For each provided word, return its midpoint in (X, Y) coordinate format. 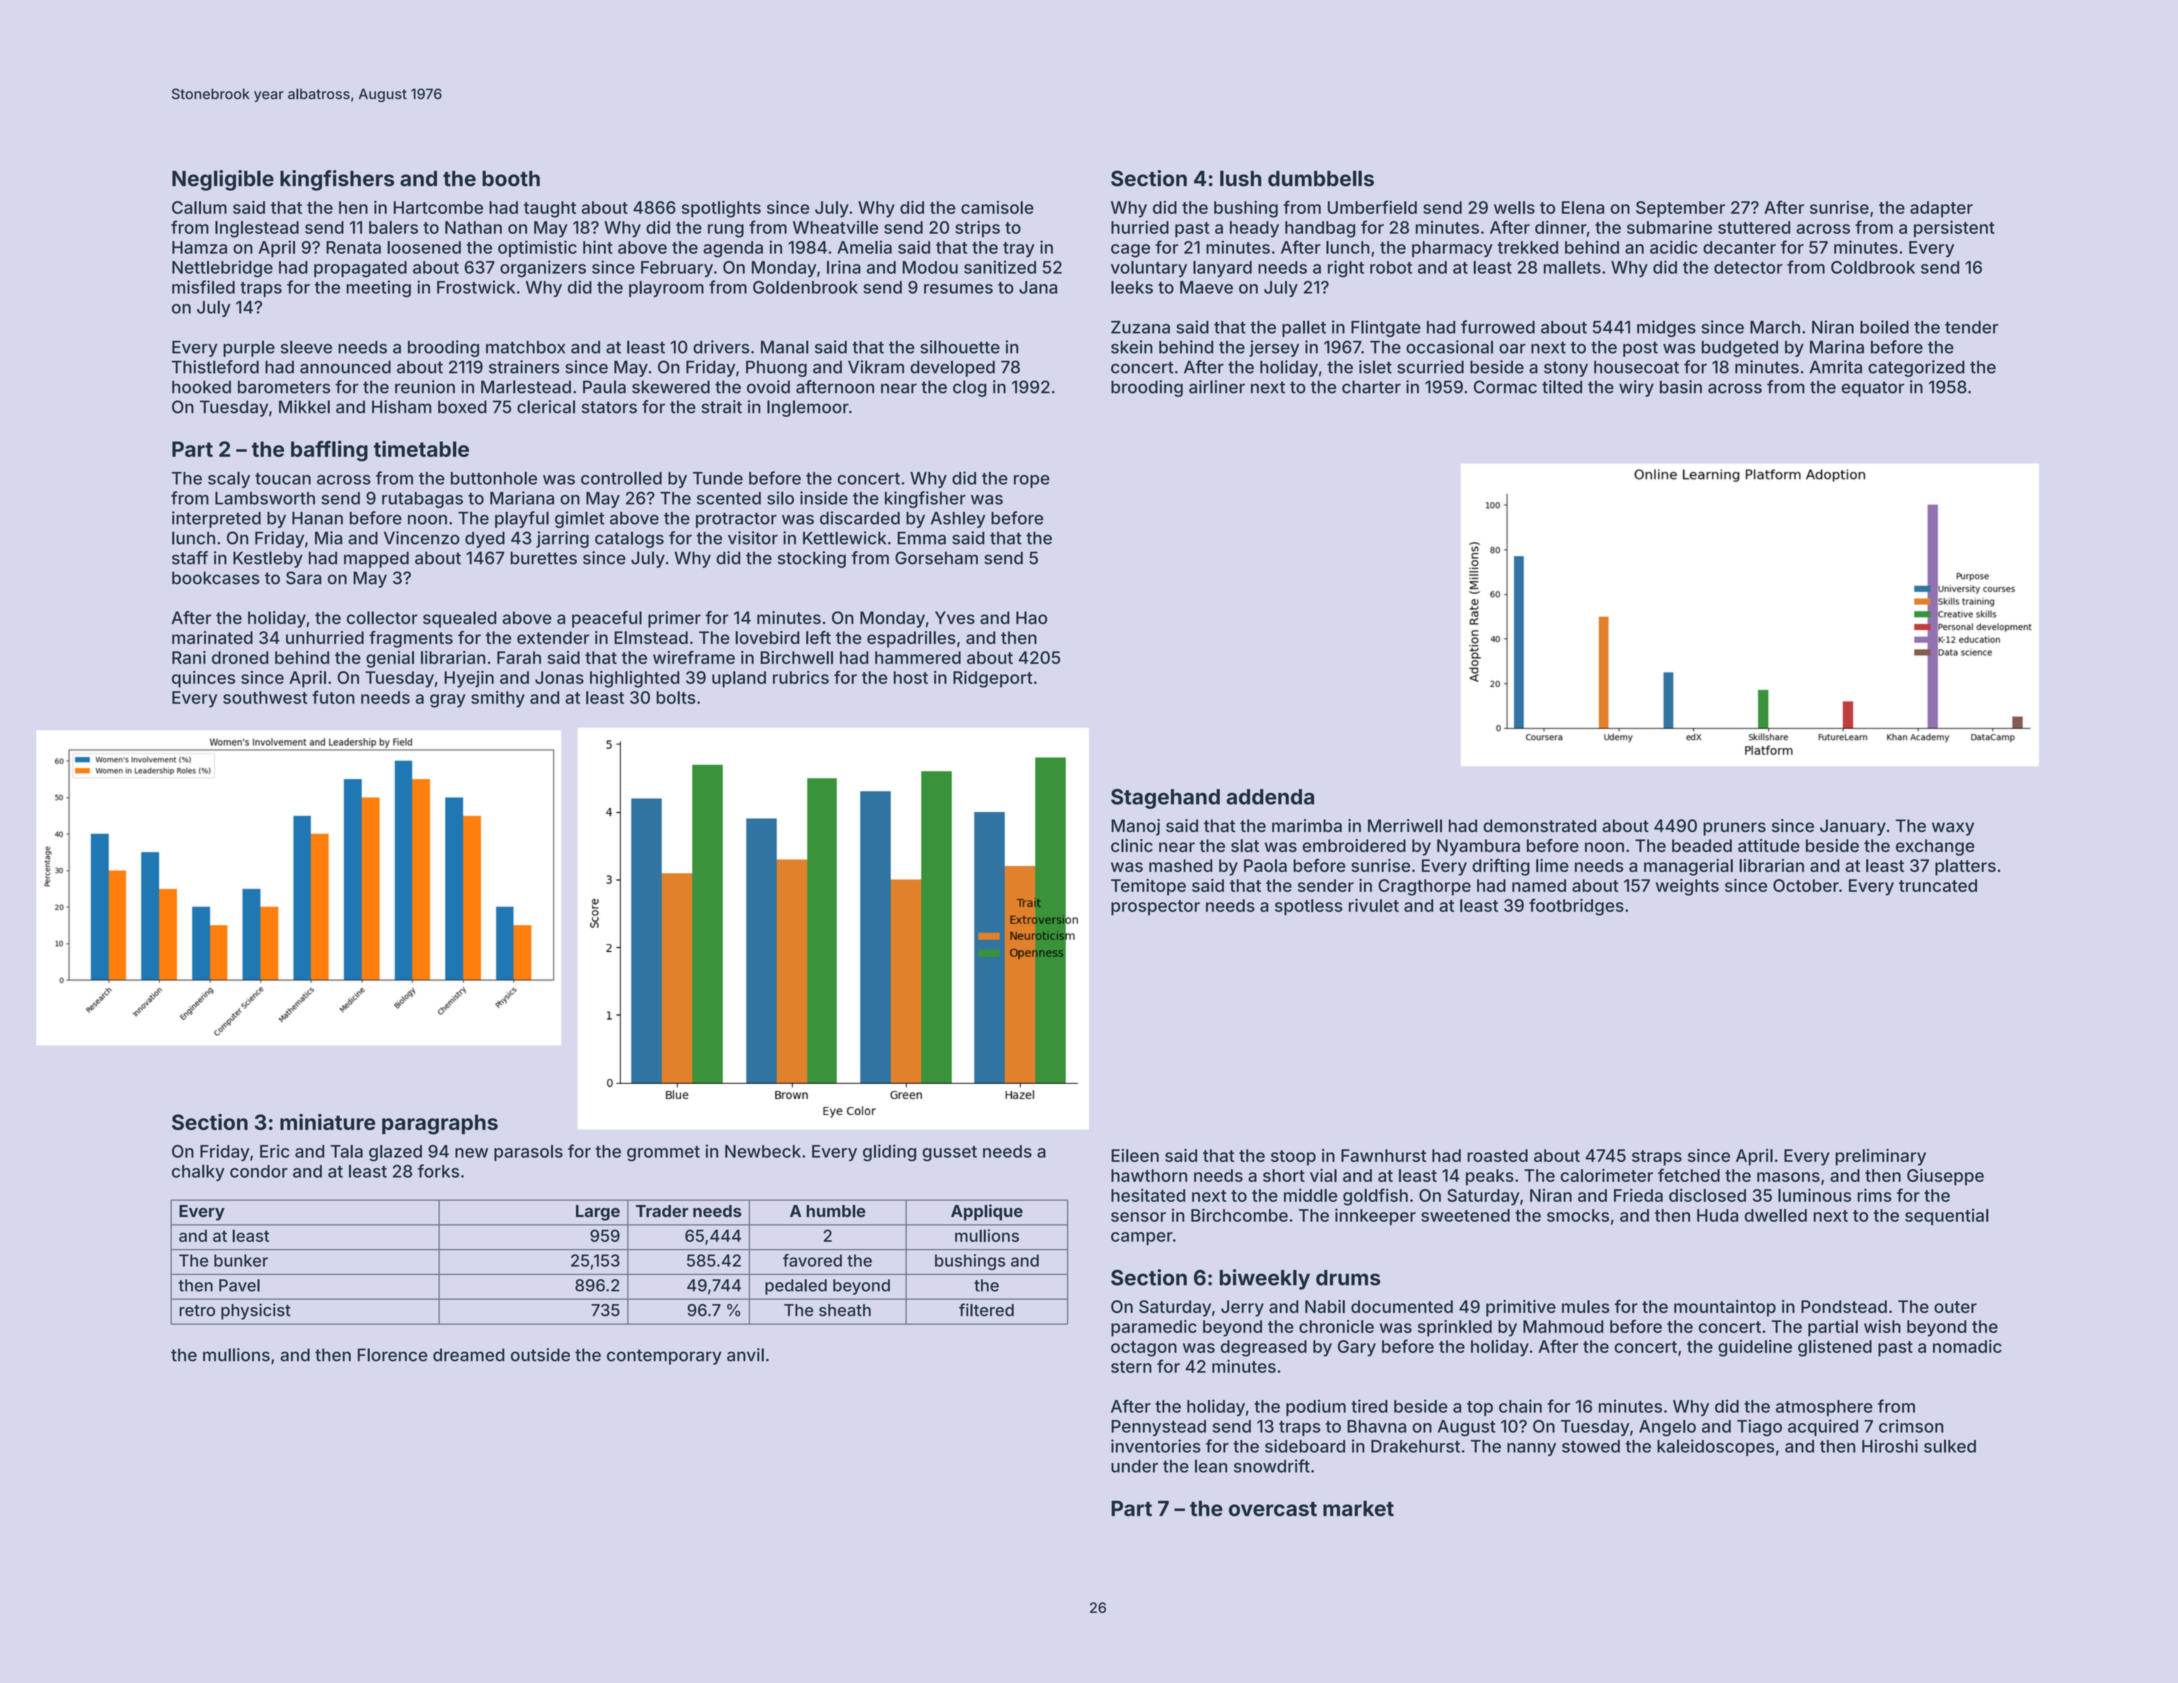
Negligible (223, 180)
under (1134, 1466)
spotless (1308, 907)
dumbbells (1321, 178)
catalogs (629, 540)
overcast (1273, 1509)
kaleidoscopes (1715, 1447)
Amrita (1835, 367)
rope (1032, 481)
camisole (997, 207)
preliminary (1880, 1157)
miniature (327, 1122)
